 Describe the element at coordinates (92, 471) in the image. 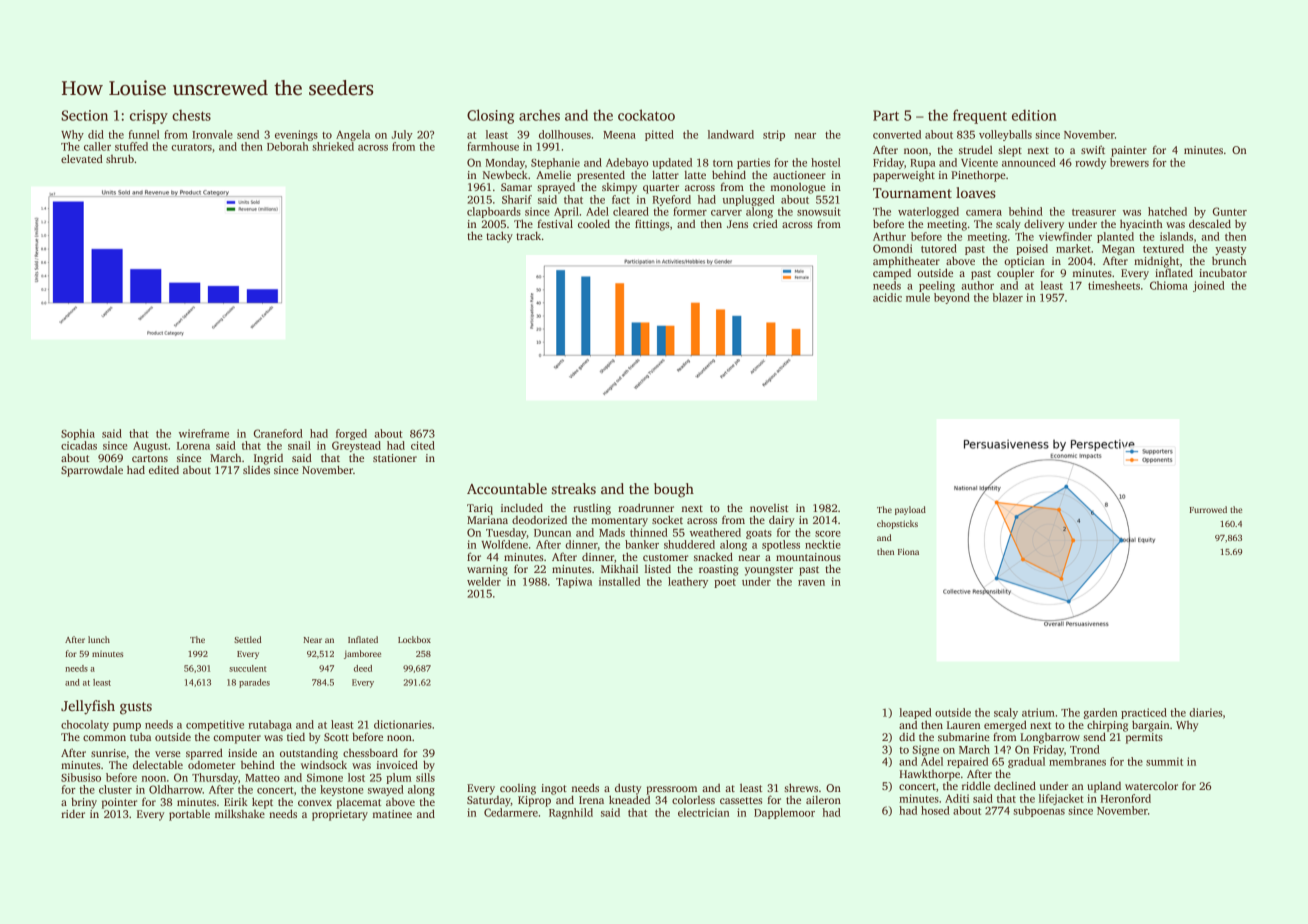

I see `Sparrowdale` at that location.
